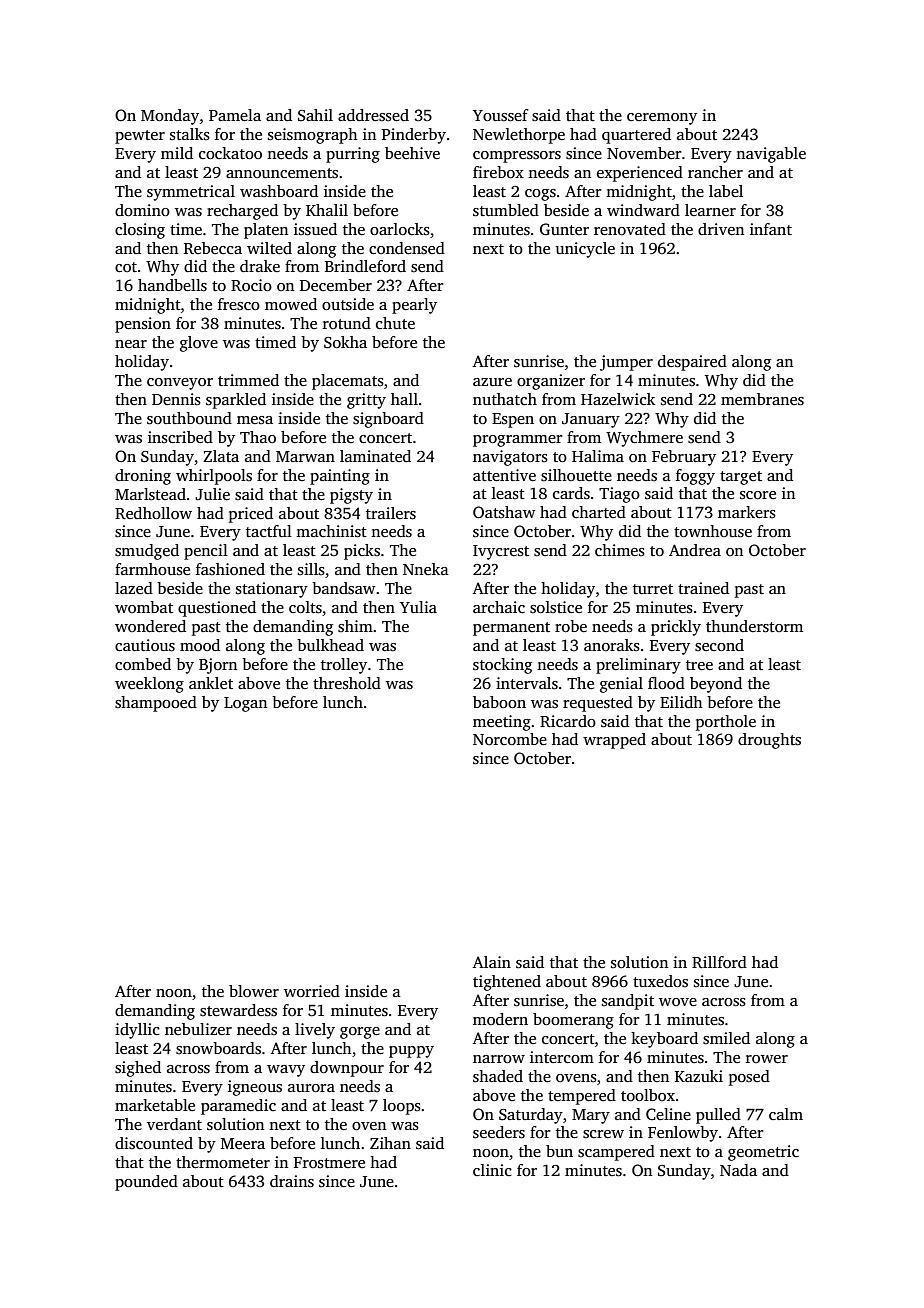 The width and height of the page is (924, 1308). I want to click on flood, so click(666, 683).
